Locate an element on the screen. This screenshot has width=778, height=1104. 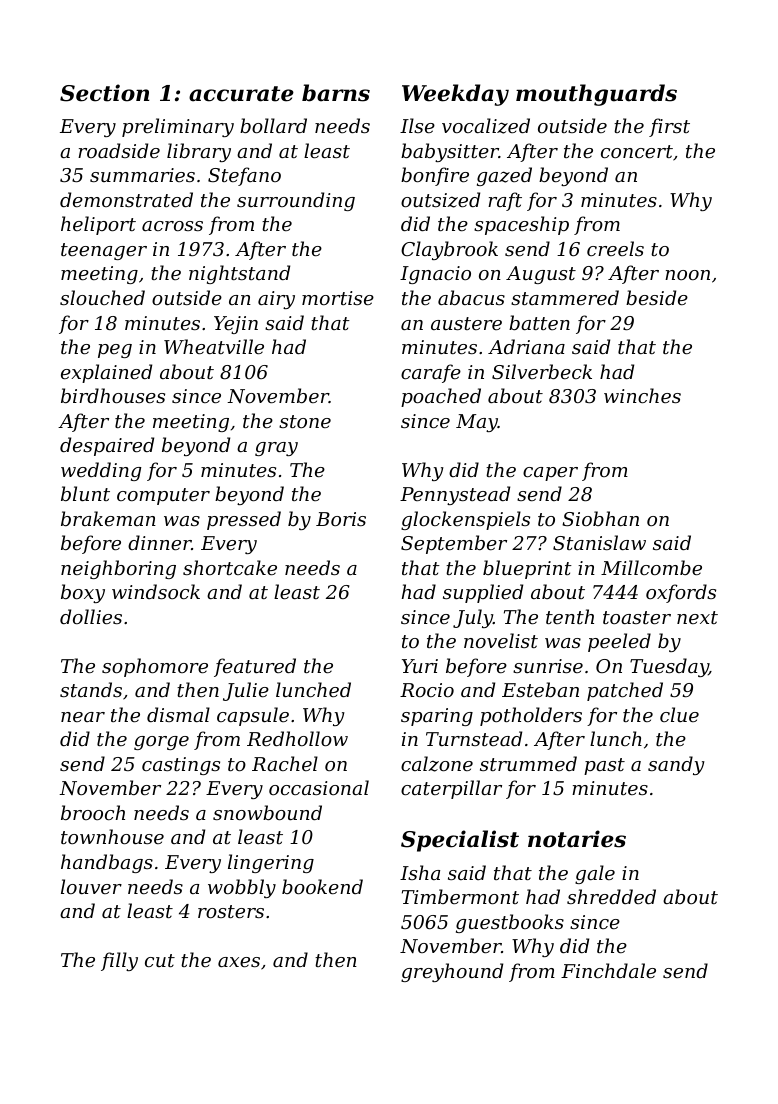
sophomore is located at coordinates (155, 667).
